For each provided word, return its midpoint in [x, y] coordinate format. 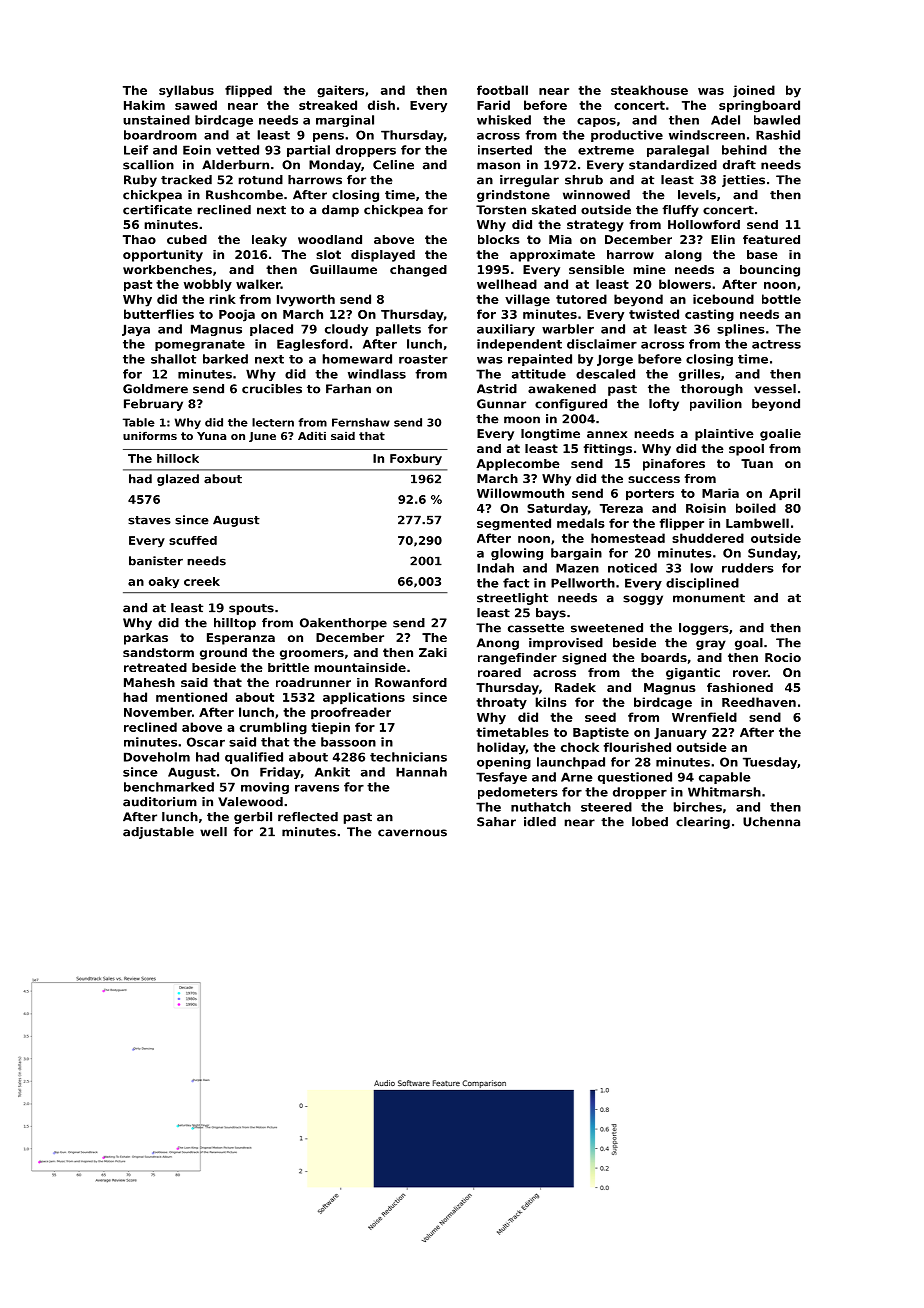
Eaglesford [312, 345]
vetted [237, 150]
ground [223, 654]
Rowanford [411, 682]
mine [649, 269]
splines [741, 330]
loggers [704, 629]
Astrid [497, 389]
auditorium [160, 802]
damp [340, 211]
